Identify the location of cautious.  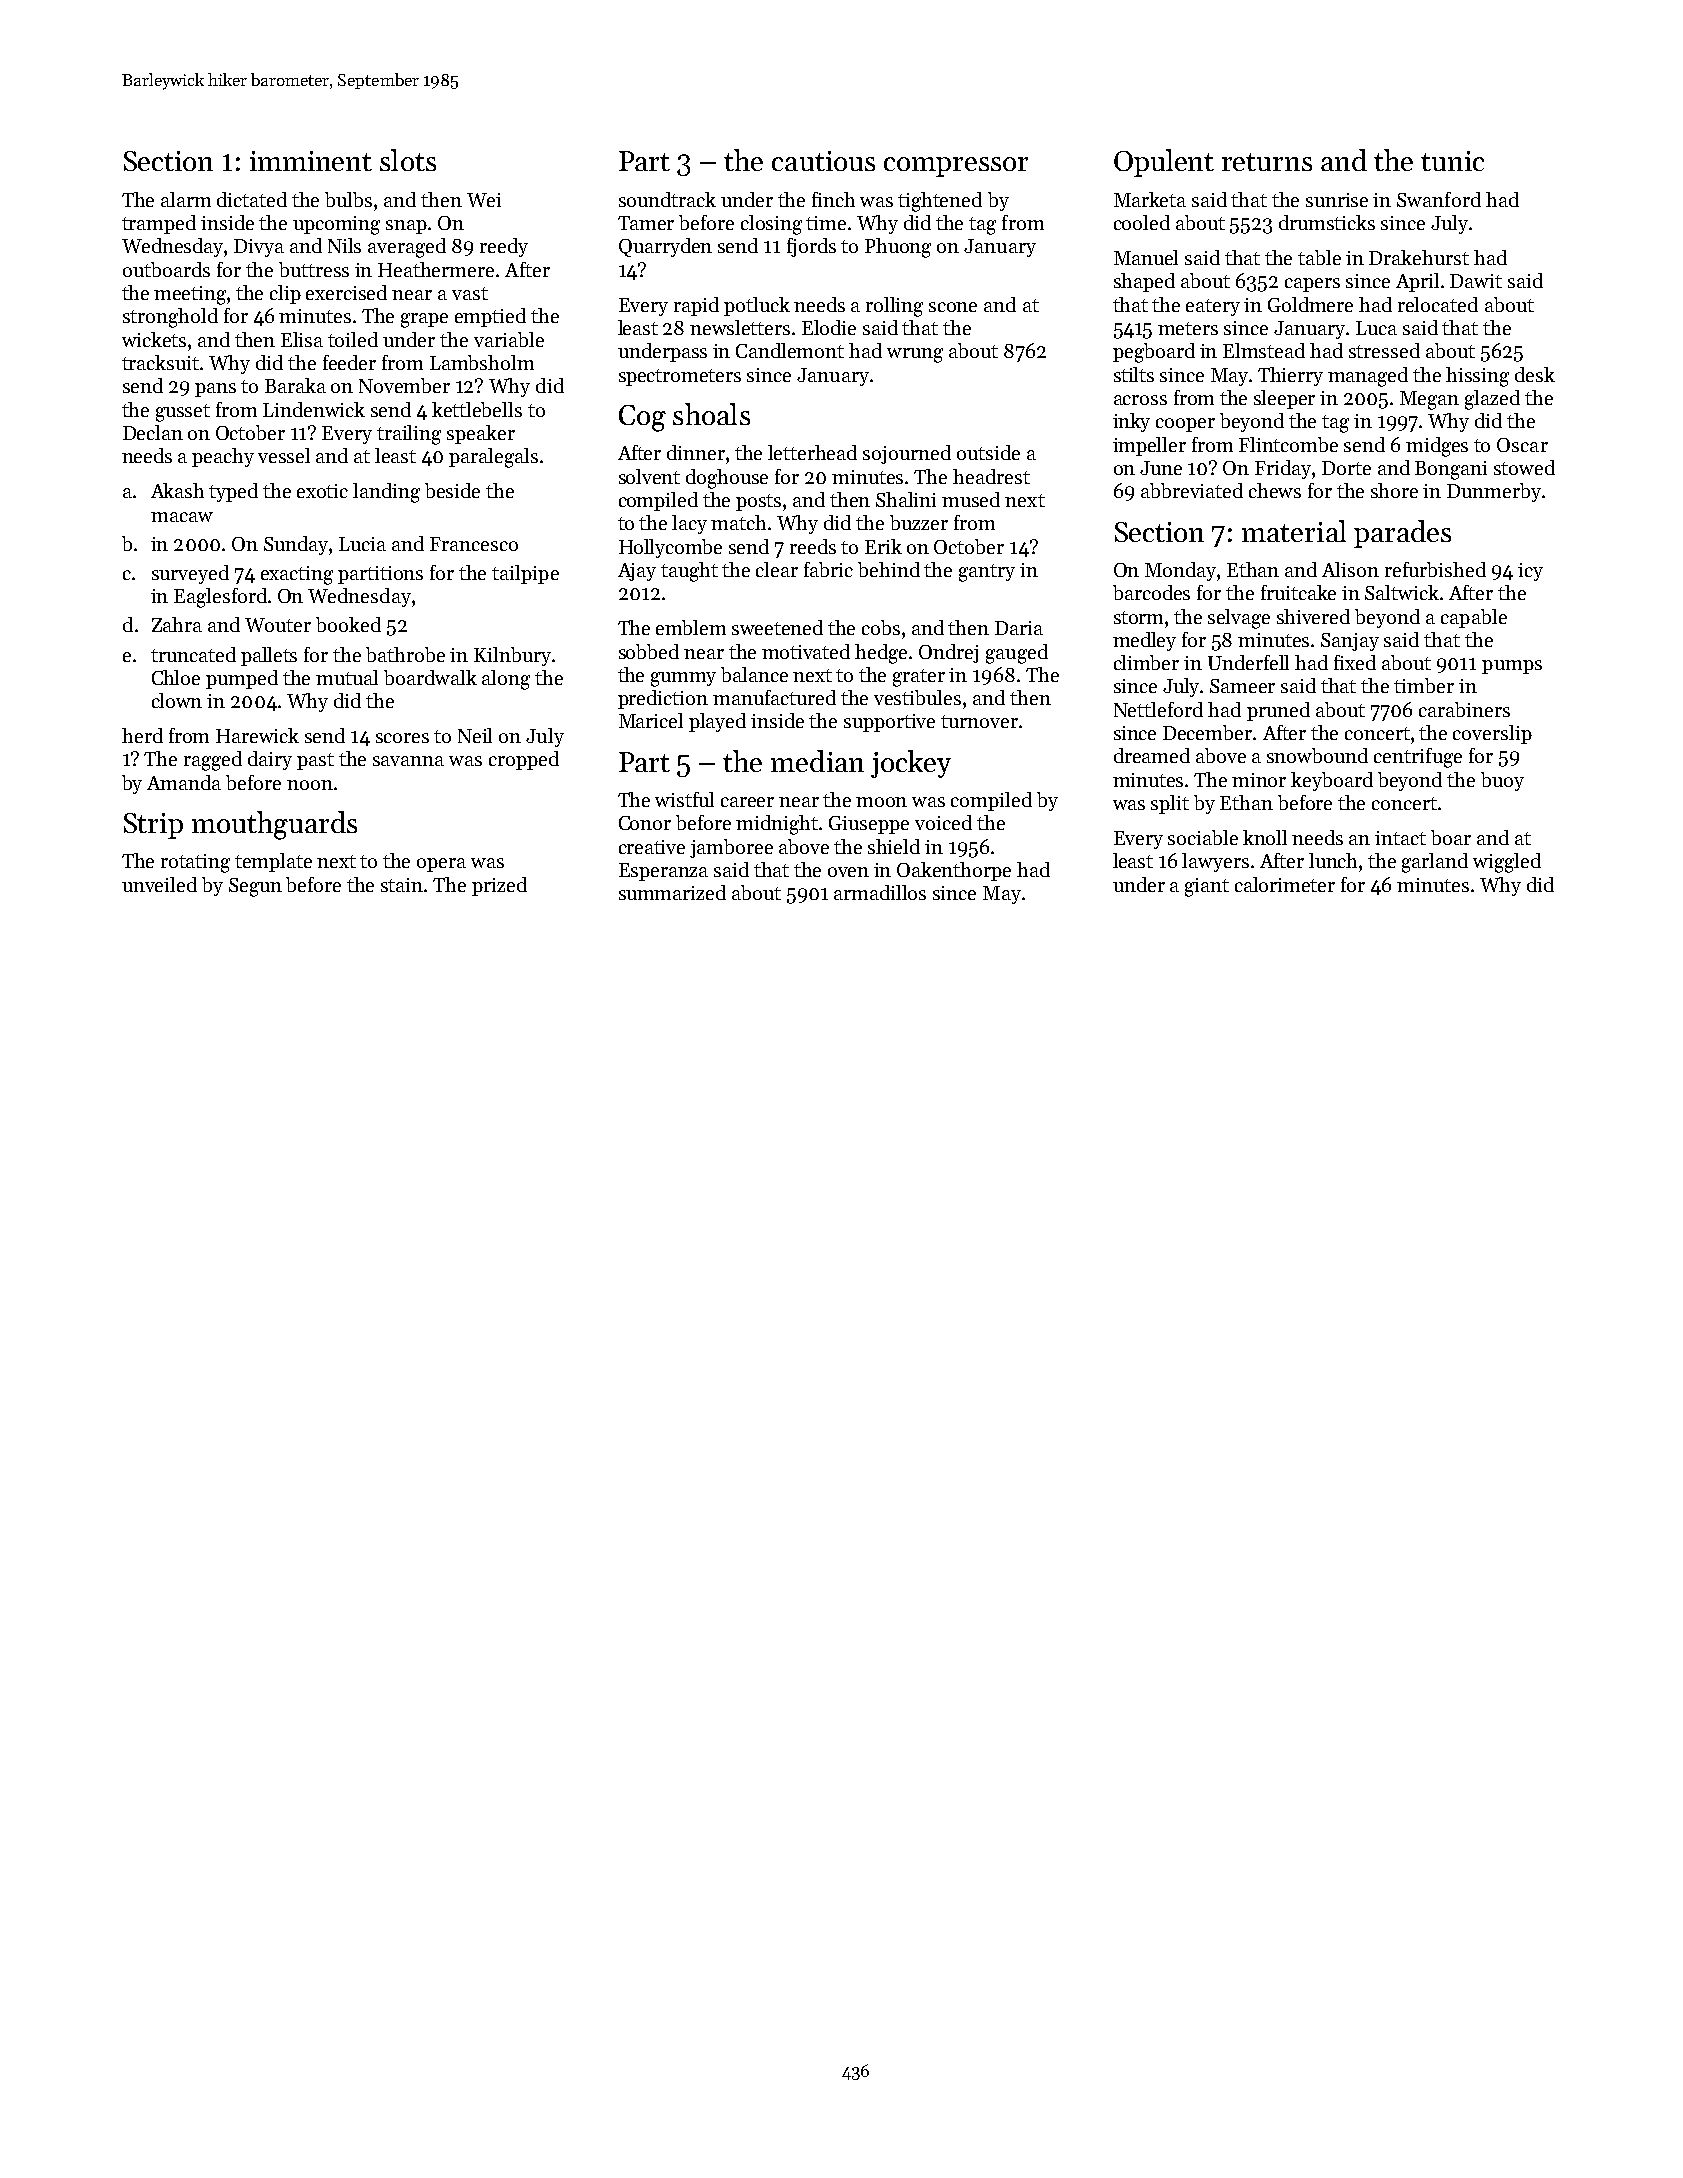
(823, 161).
